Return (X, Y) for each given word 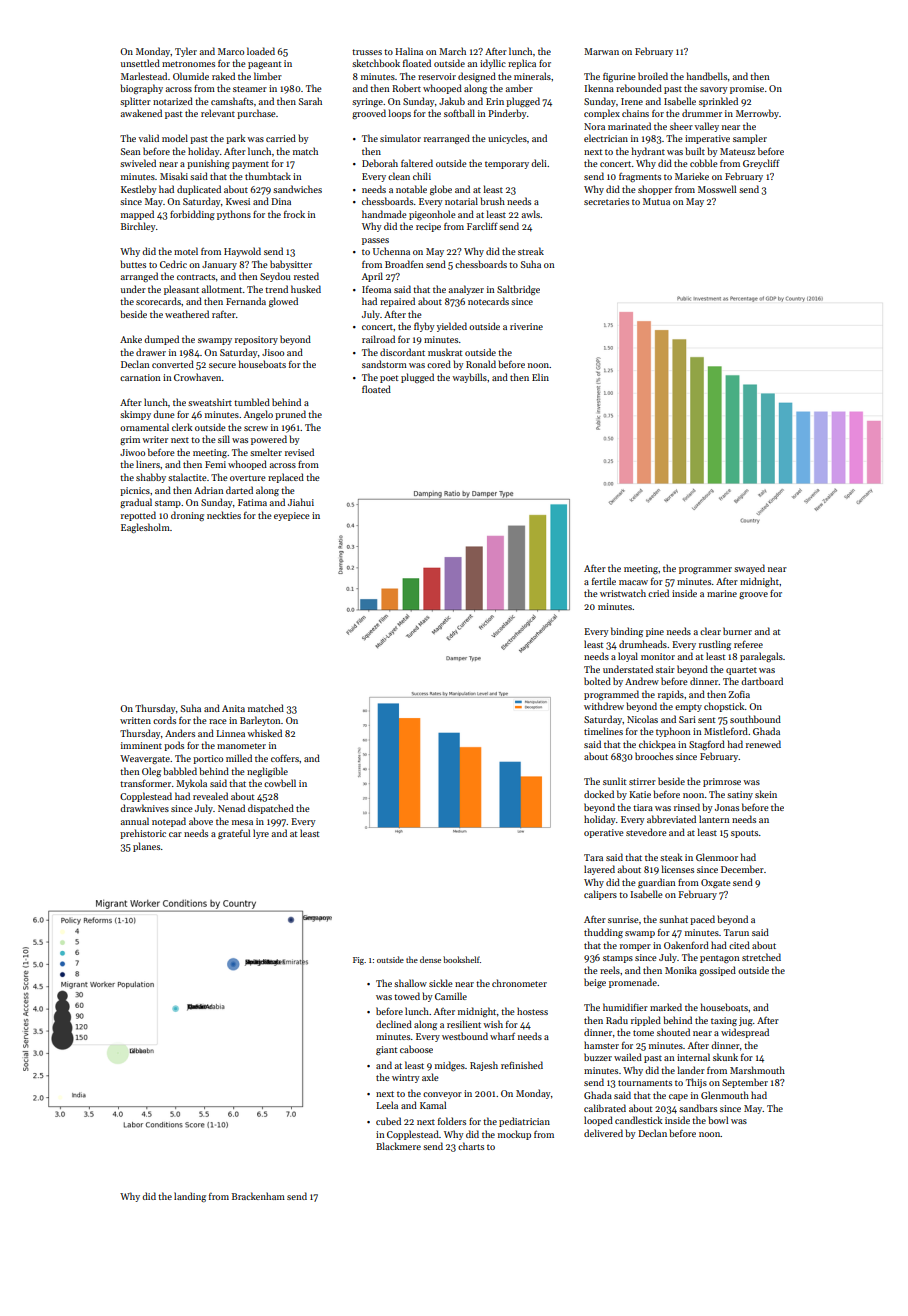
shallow (410, 983)
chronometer (519, 983)
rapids (671, 695)
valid (148, 138)
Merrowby (757, 114)
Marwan (601, 51)
